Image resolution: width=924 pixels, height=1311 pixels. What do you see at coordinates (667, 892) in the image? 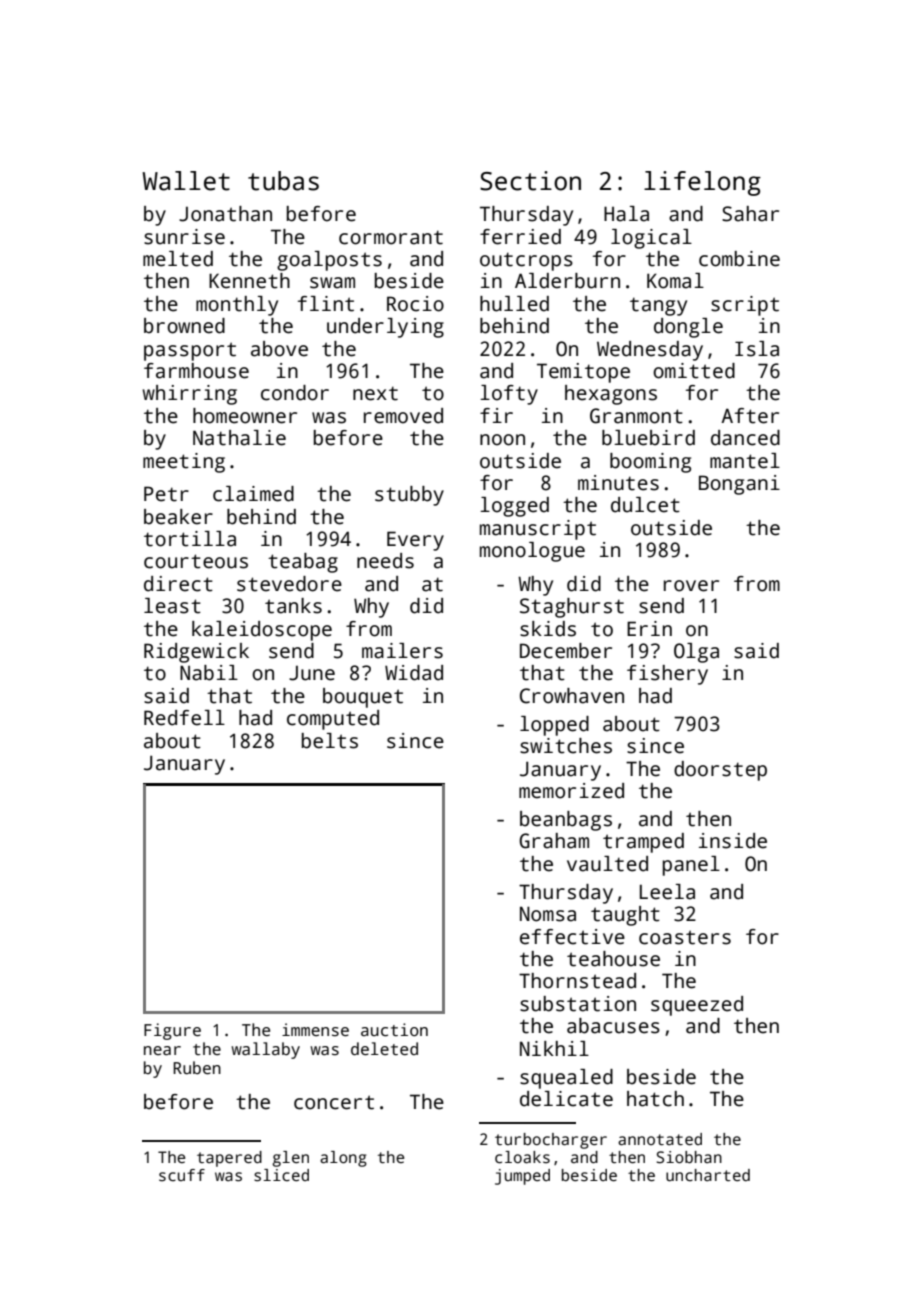
I see `Leela` at bounding box center [667, 892].
